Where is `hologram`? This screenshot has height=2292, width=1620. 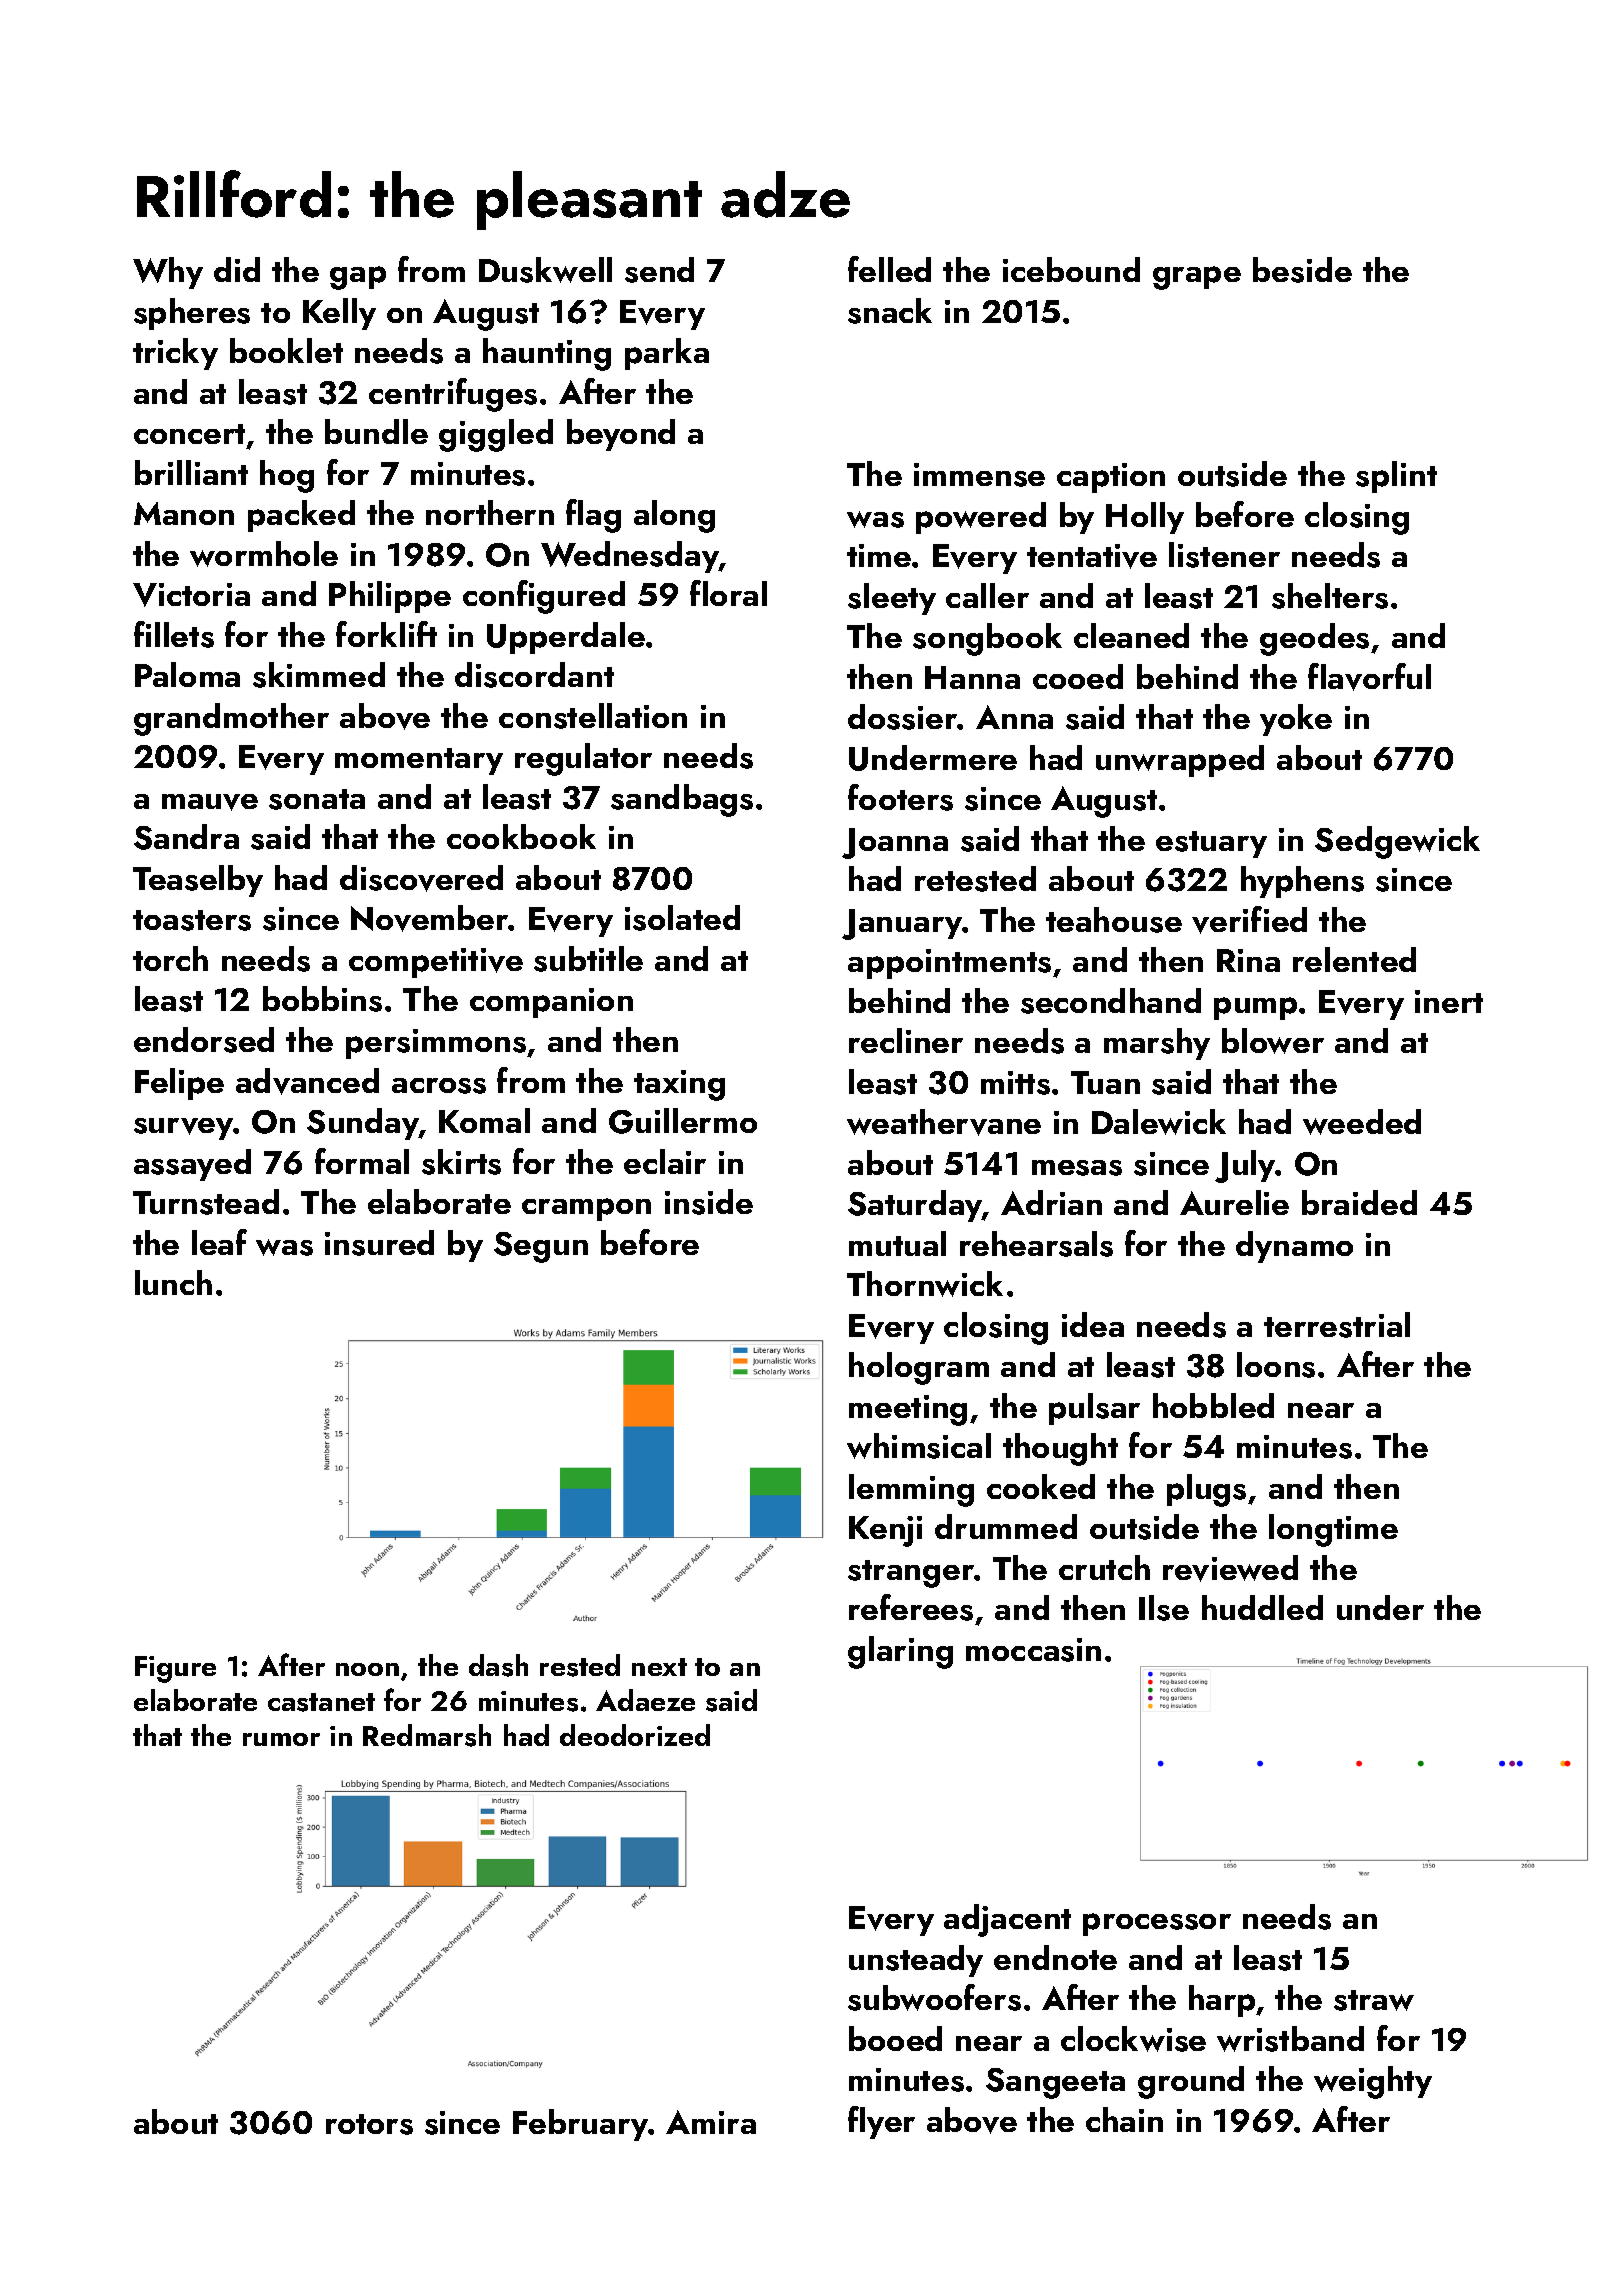 hologram is located at coordinates (919, 1368).
